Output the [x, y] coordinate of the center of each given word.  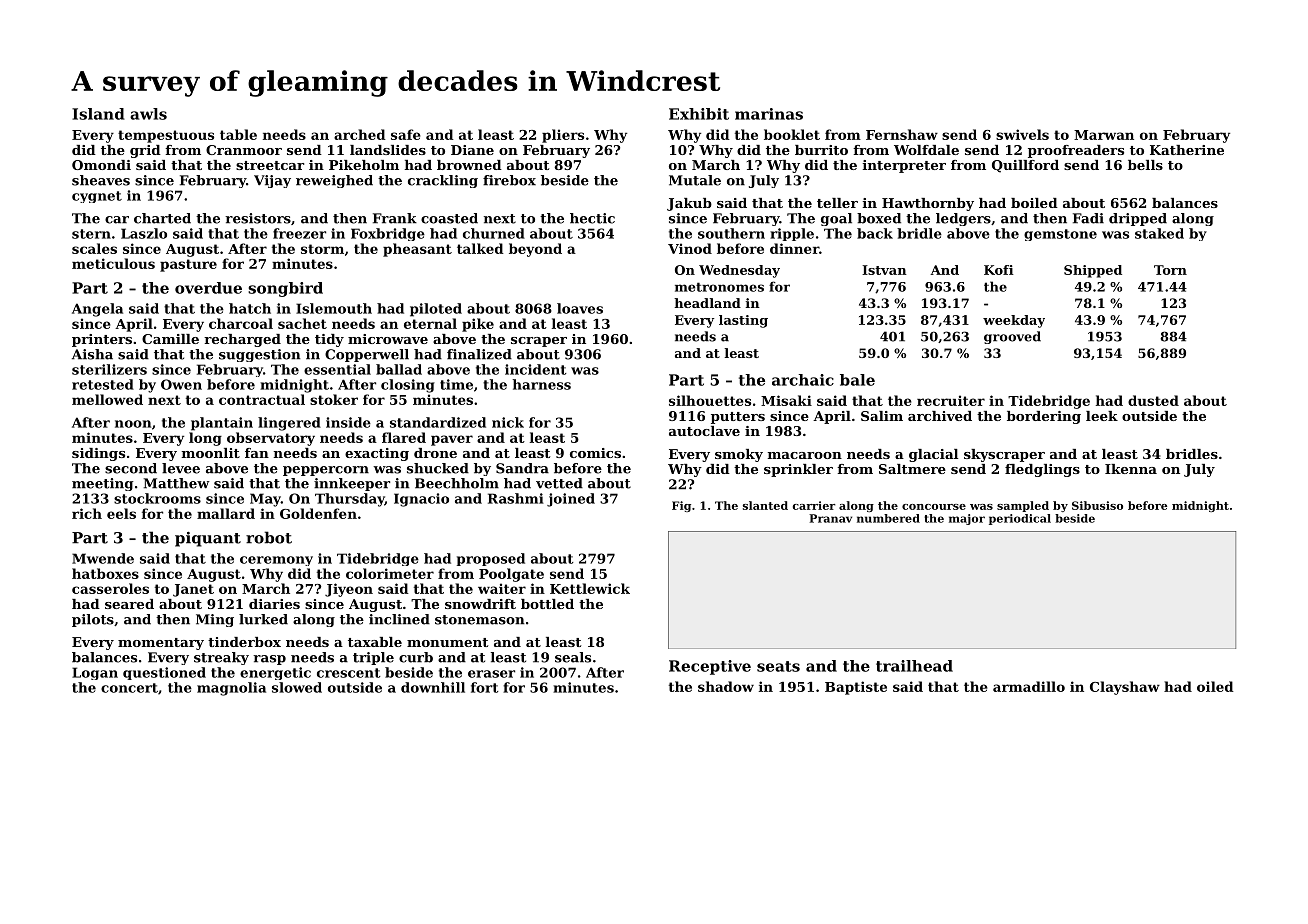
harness [542, 384]
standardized [438, 422]
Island [98, 114]
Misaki [786, 400]
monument [447, 642]
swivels [1022, 134]
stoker [334, 399]
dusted [1153, 400]
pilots [93, 620]
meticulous [113, 263]
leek [1102, 416]
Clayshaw [1125, 688]
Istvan [884, 270]
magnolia [231, 689]
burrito [821, 150]
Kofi [999, 270]
